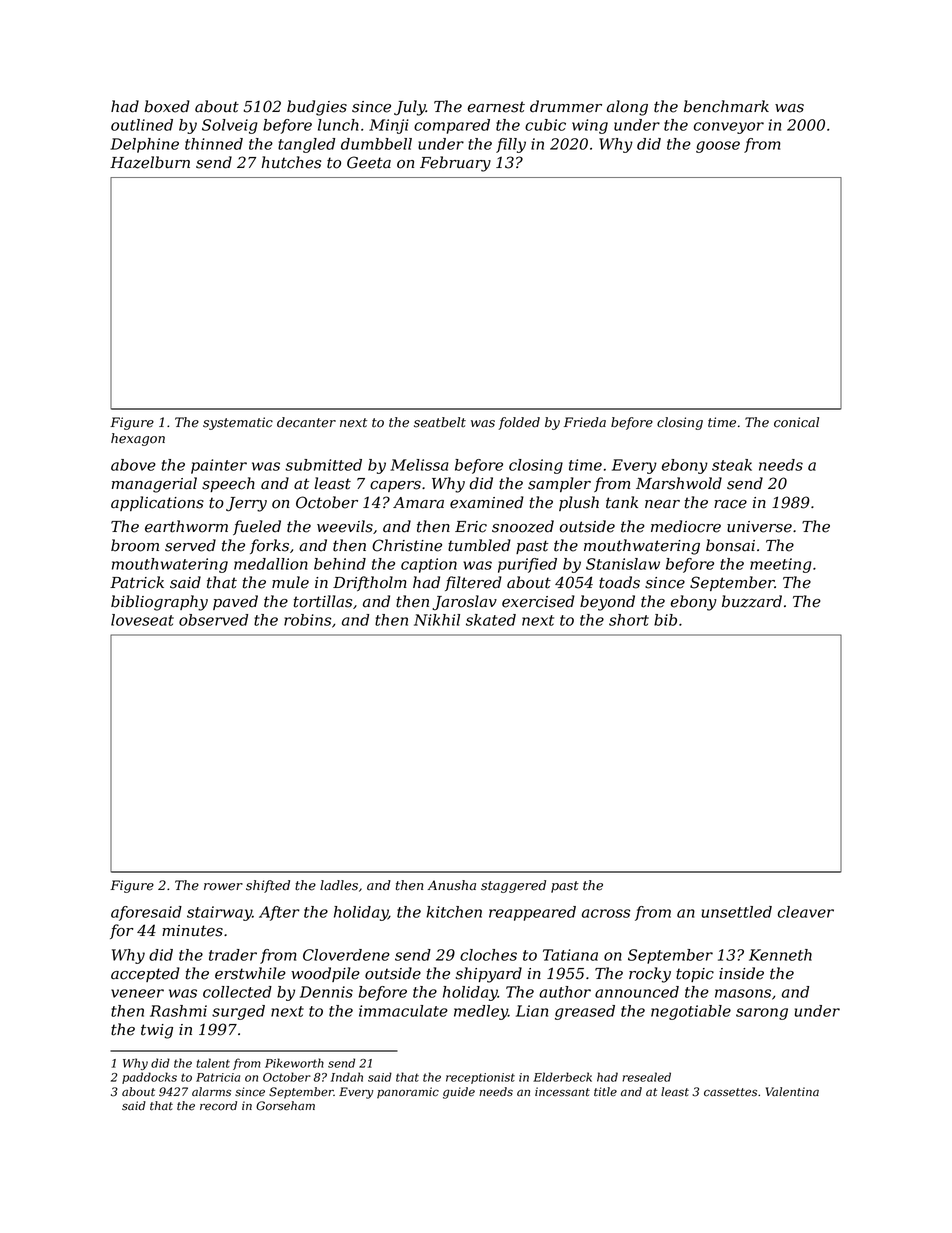  Describe the element at coordinates (752, 601) in the document. I see `buzzard` at that location.
